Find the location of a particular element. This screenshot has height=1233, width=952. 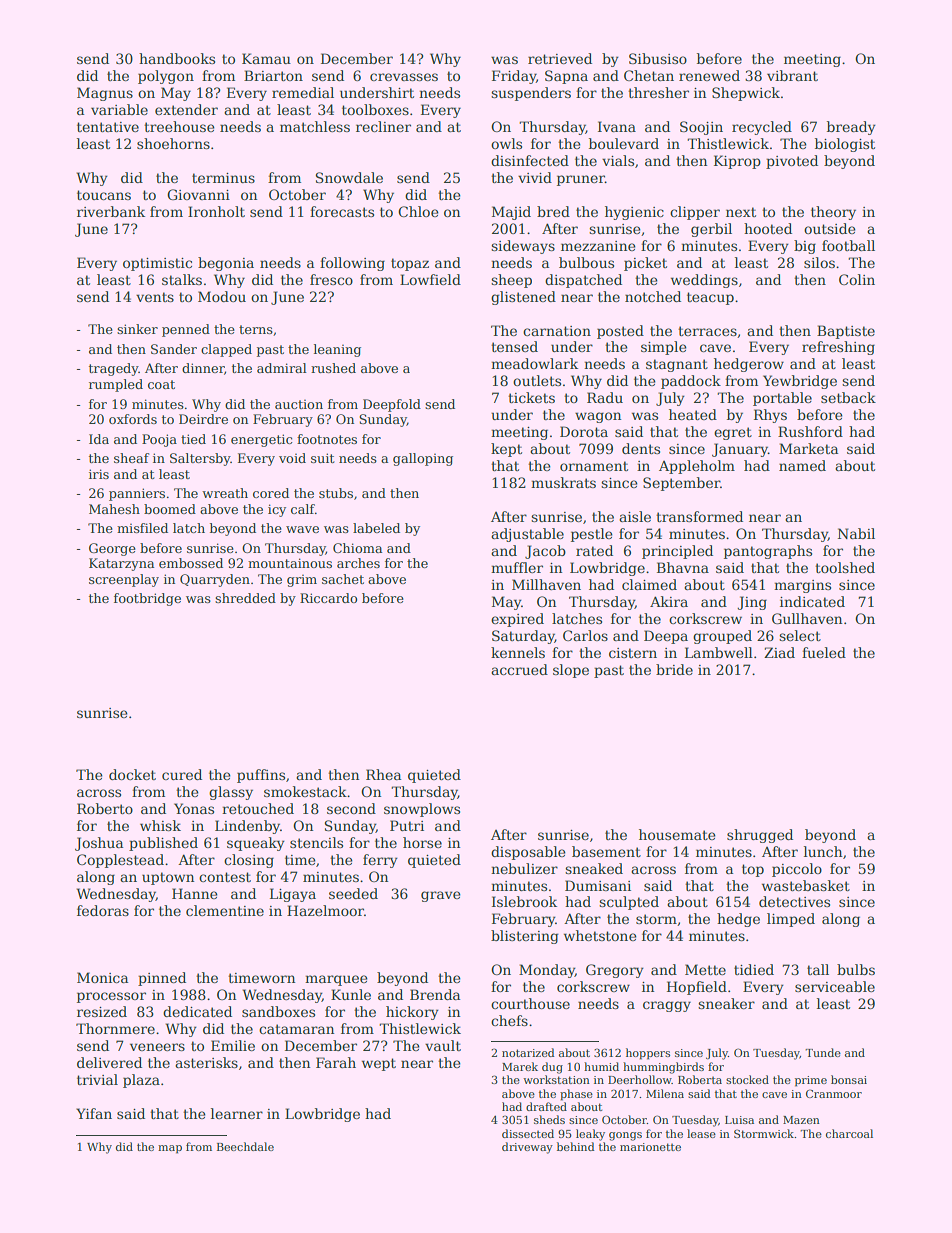

leaning is located at coordinates (337, 350).
